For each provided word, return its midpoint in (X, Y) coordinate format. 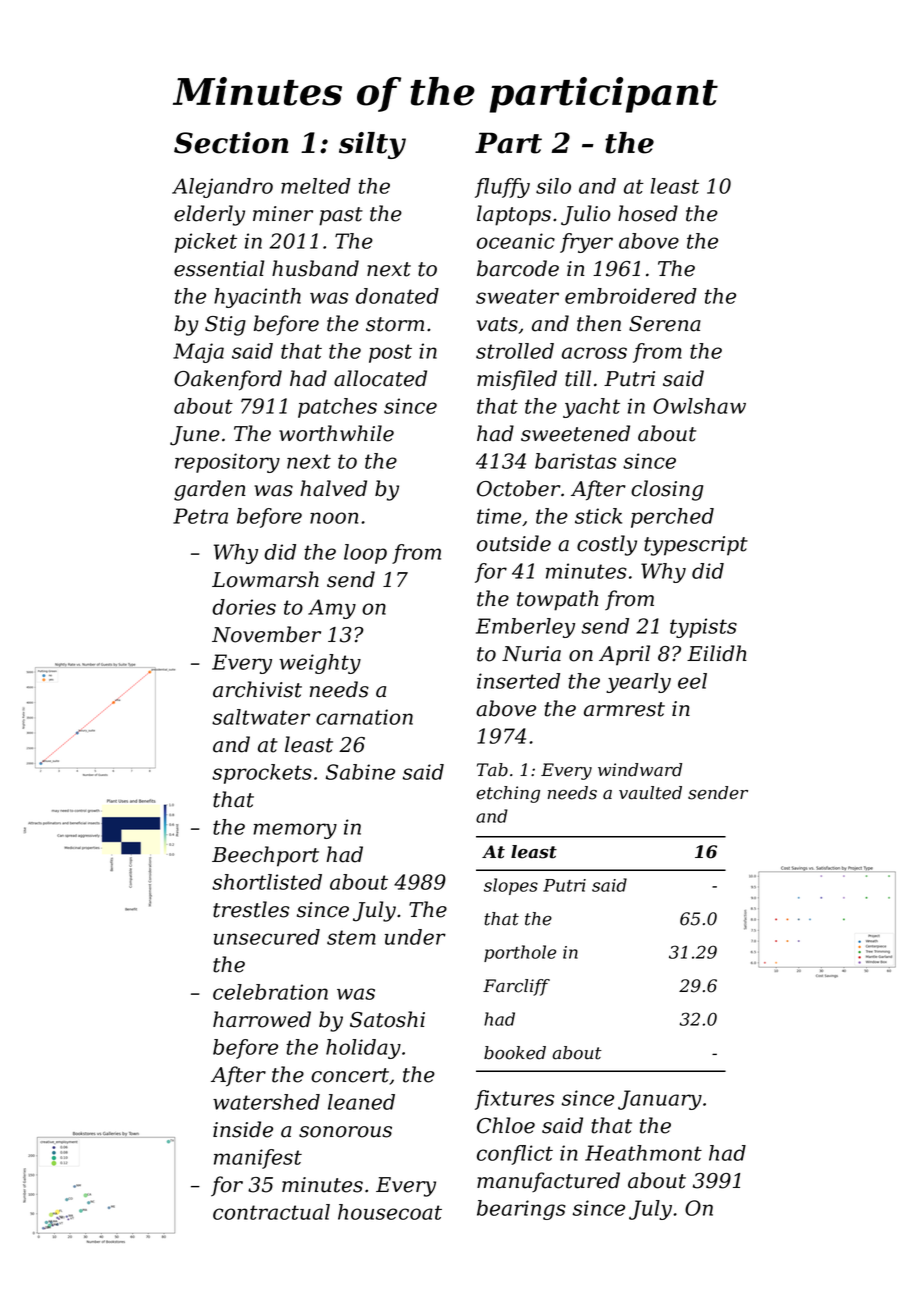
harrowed (262, 1019)
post (390, 353)
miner (283, 214)
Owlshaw (699, 406)
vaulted (650, 793)
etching (508, 794)
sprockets (262, 774)
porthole (520, 953)
